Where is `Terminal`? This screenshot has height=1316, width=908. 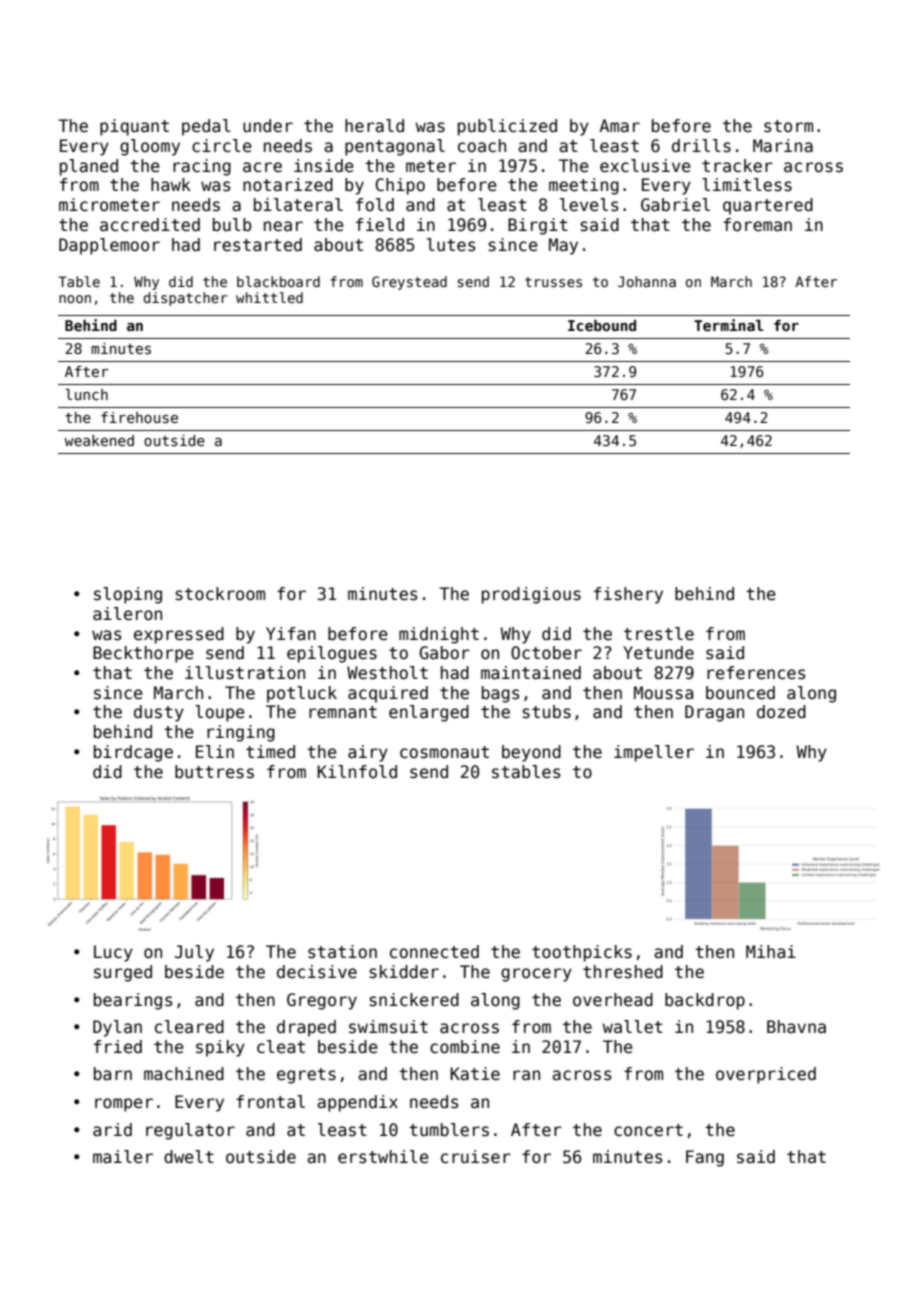
Terminal is located at coordinates (728, 325).
